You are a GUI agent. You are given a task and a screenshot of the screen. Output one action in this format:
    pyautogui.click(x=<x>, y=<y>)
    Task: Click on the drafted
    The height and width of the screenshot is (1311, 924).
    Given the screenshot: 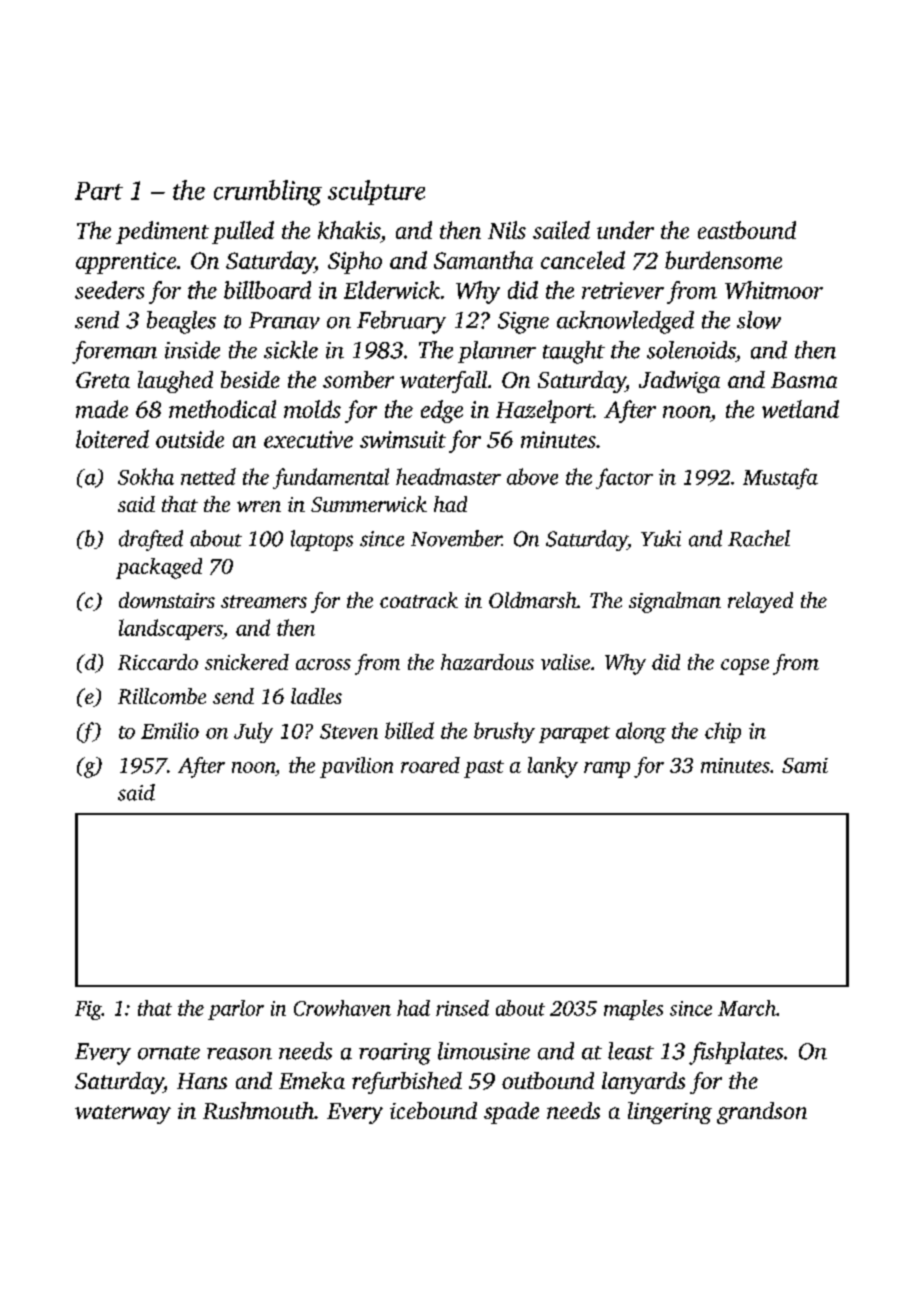 What is the action you would take?
    pyautogui.click(x=151, y=540)
